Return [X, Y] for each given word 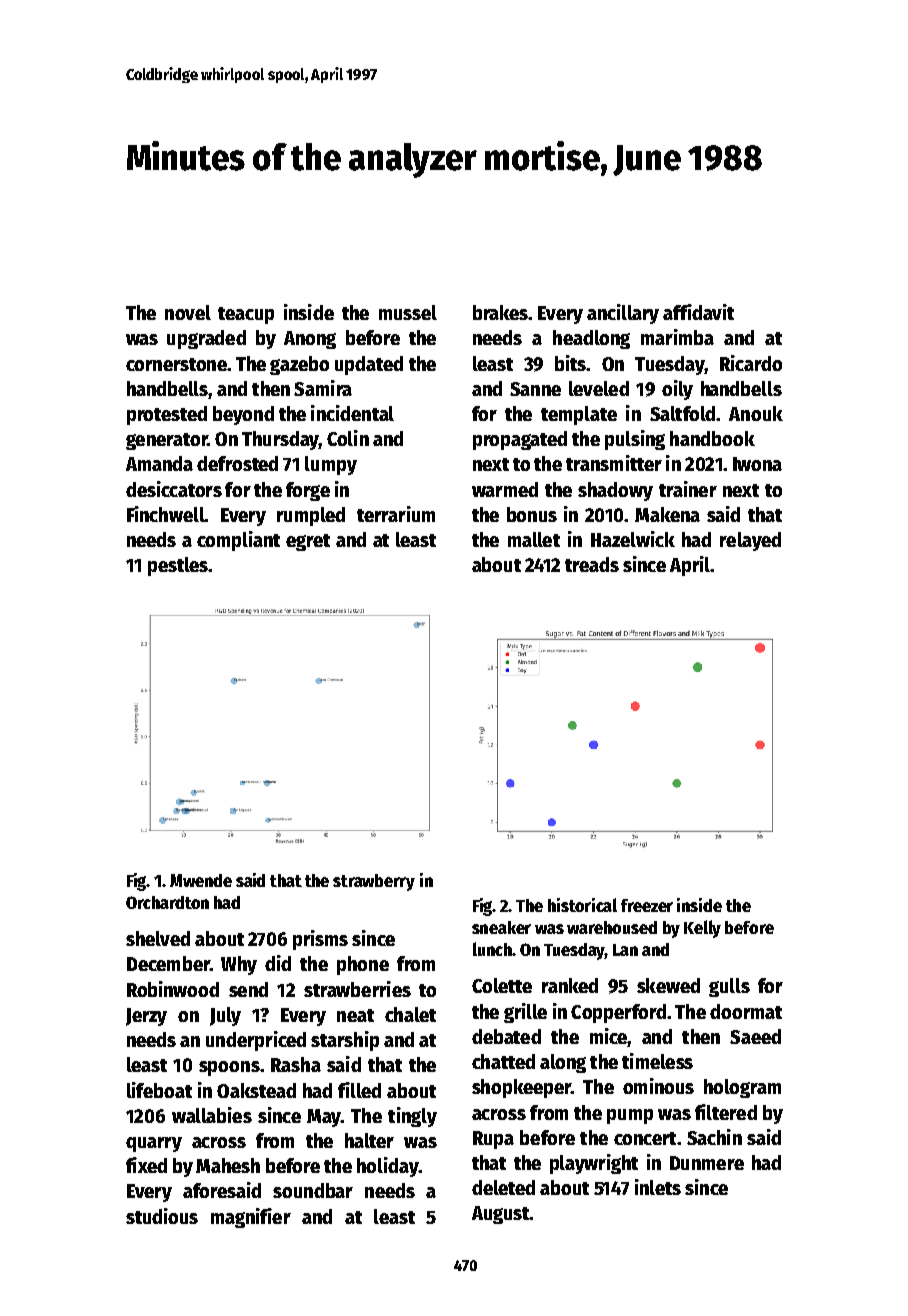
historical [582, 905]
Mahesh [228, 1165]
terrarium [396, 514]
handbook [712, 438]
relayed [750, 541]
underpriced [256, 1041]
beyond [243, 415]
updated [369, 365]
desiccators [174, 489]
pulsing [635, 440]
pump [630, 1116]
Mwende [201, 880]
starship [345, 1041]
